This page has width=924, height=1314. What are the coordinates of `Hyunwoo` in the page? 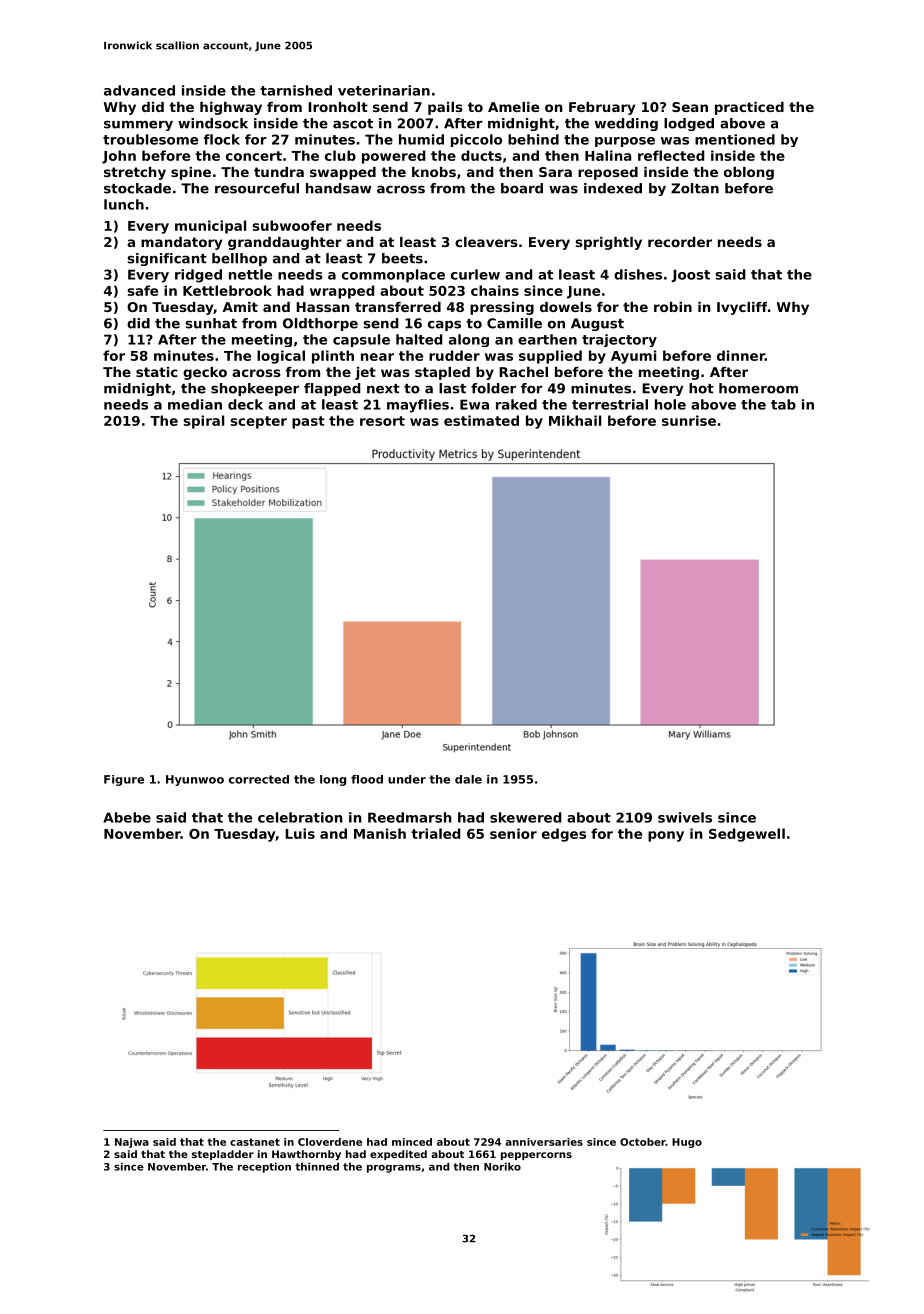 It's located at (195, 780).
